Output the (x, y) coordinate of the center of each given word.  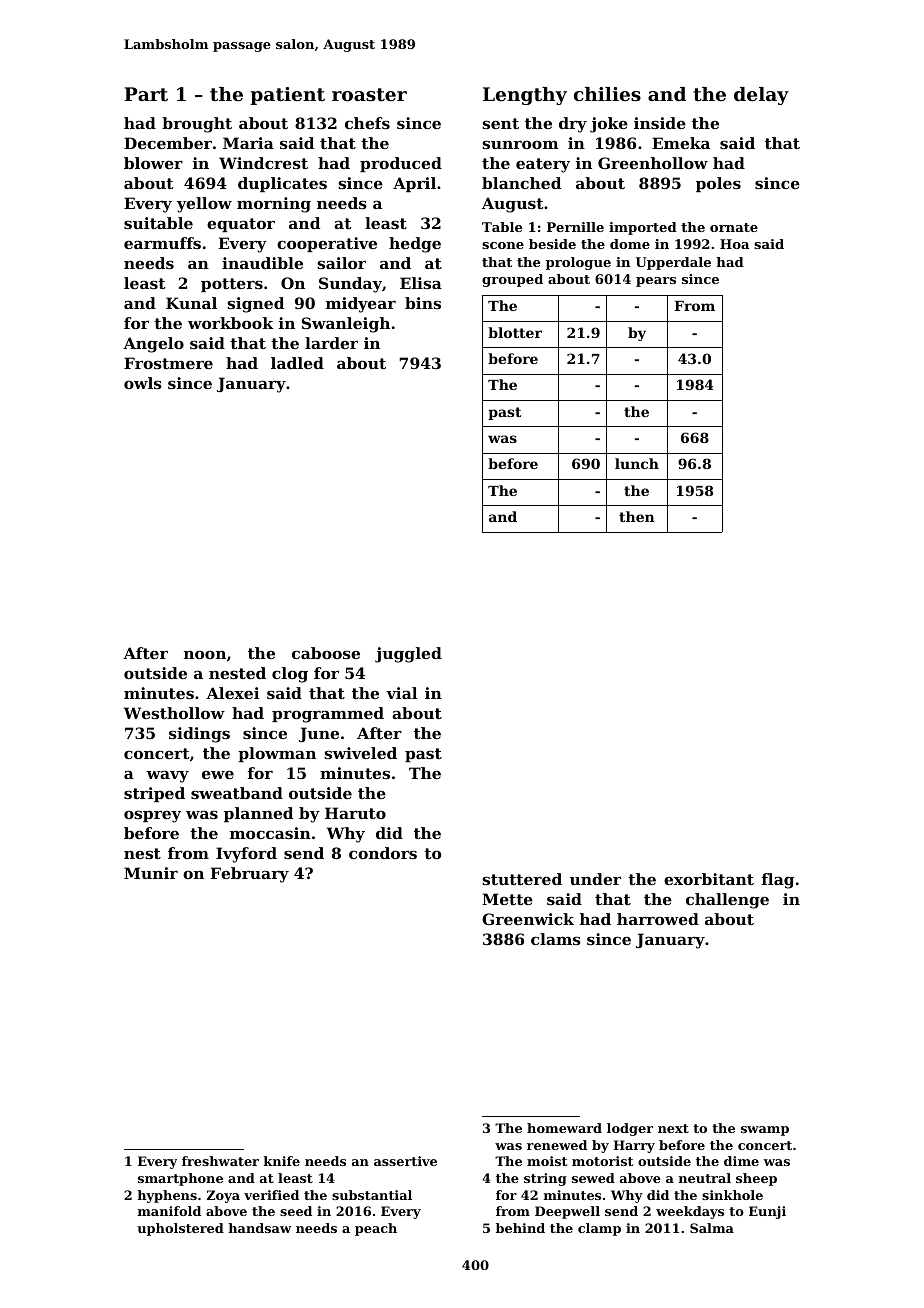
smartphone (180, 1179)
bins (423, 303)
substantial (372, 1195)
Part (146, 94)
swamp (765, 1131)
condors (383, 853)
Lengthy (525, 96)
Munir (151, 873)
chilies (607, 94)
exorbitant (709, 879)
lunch (637, 463)
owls (143, 383)
